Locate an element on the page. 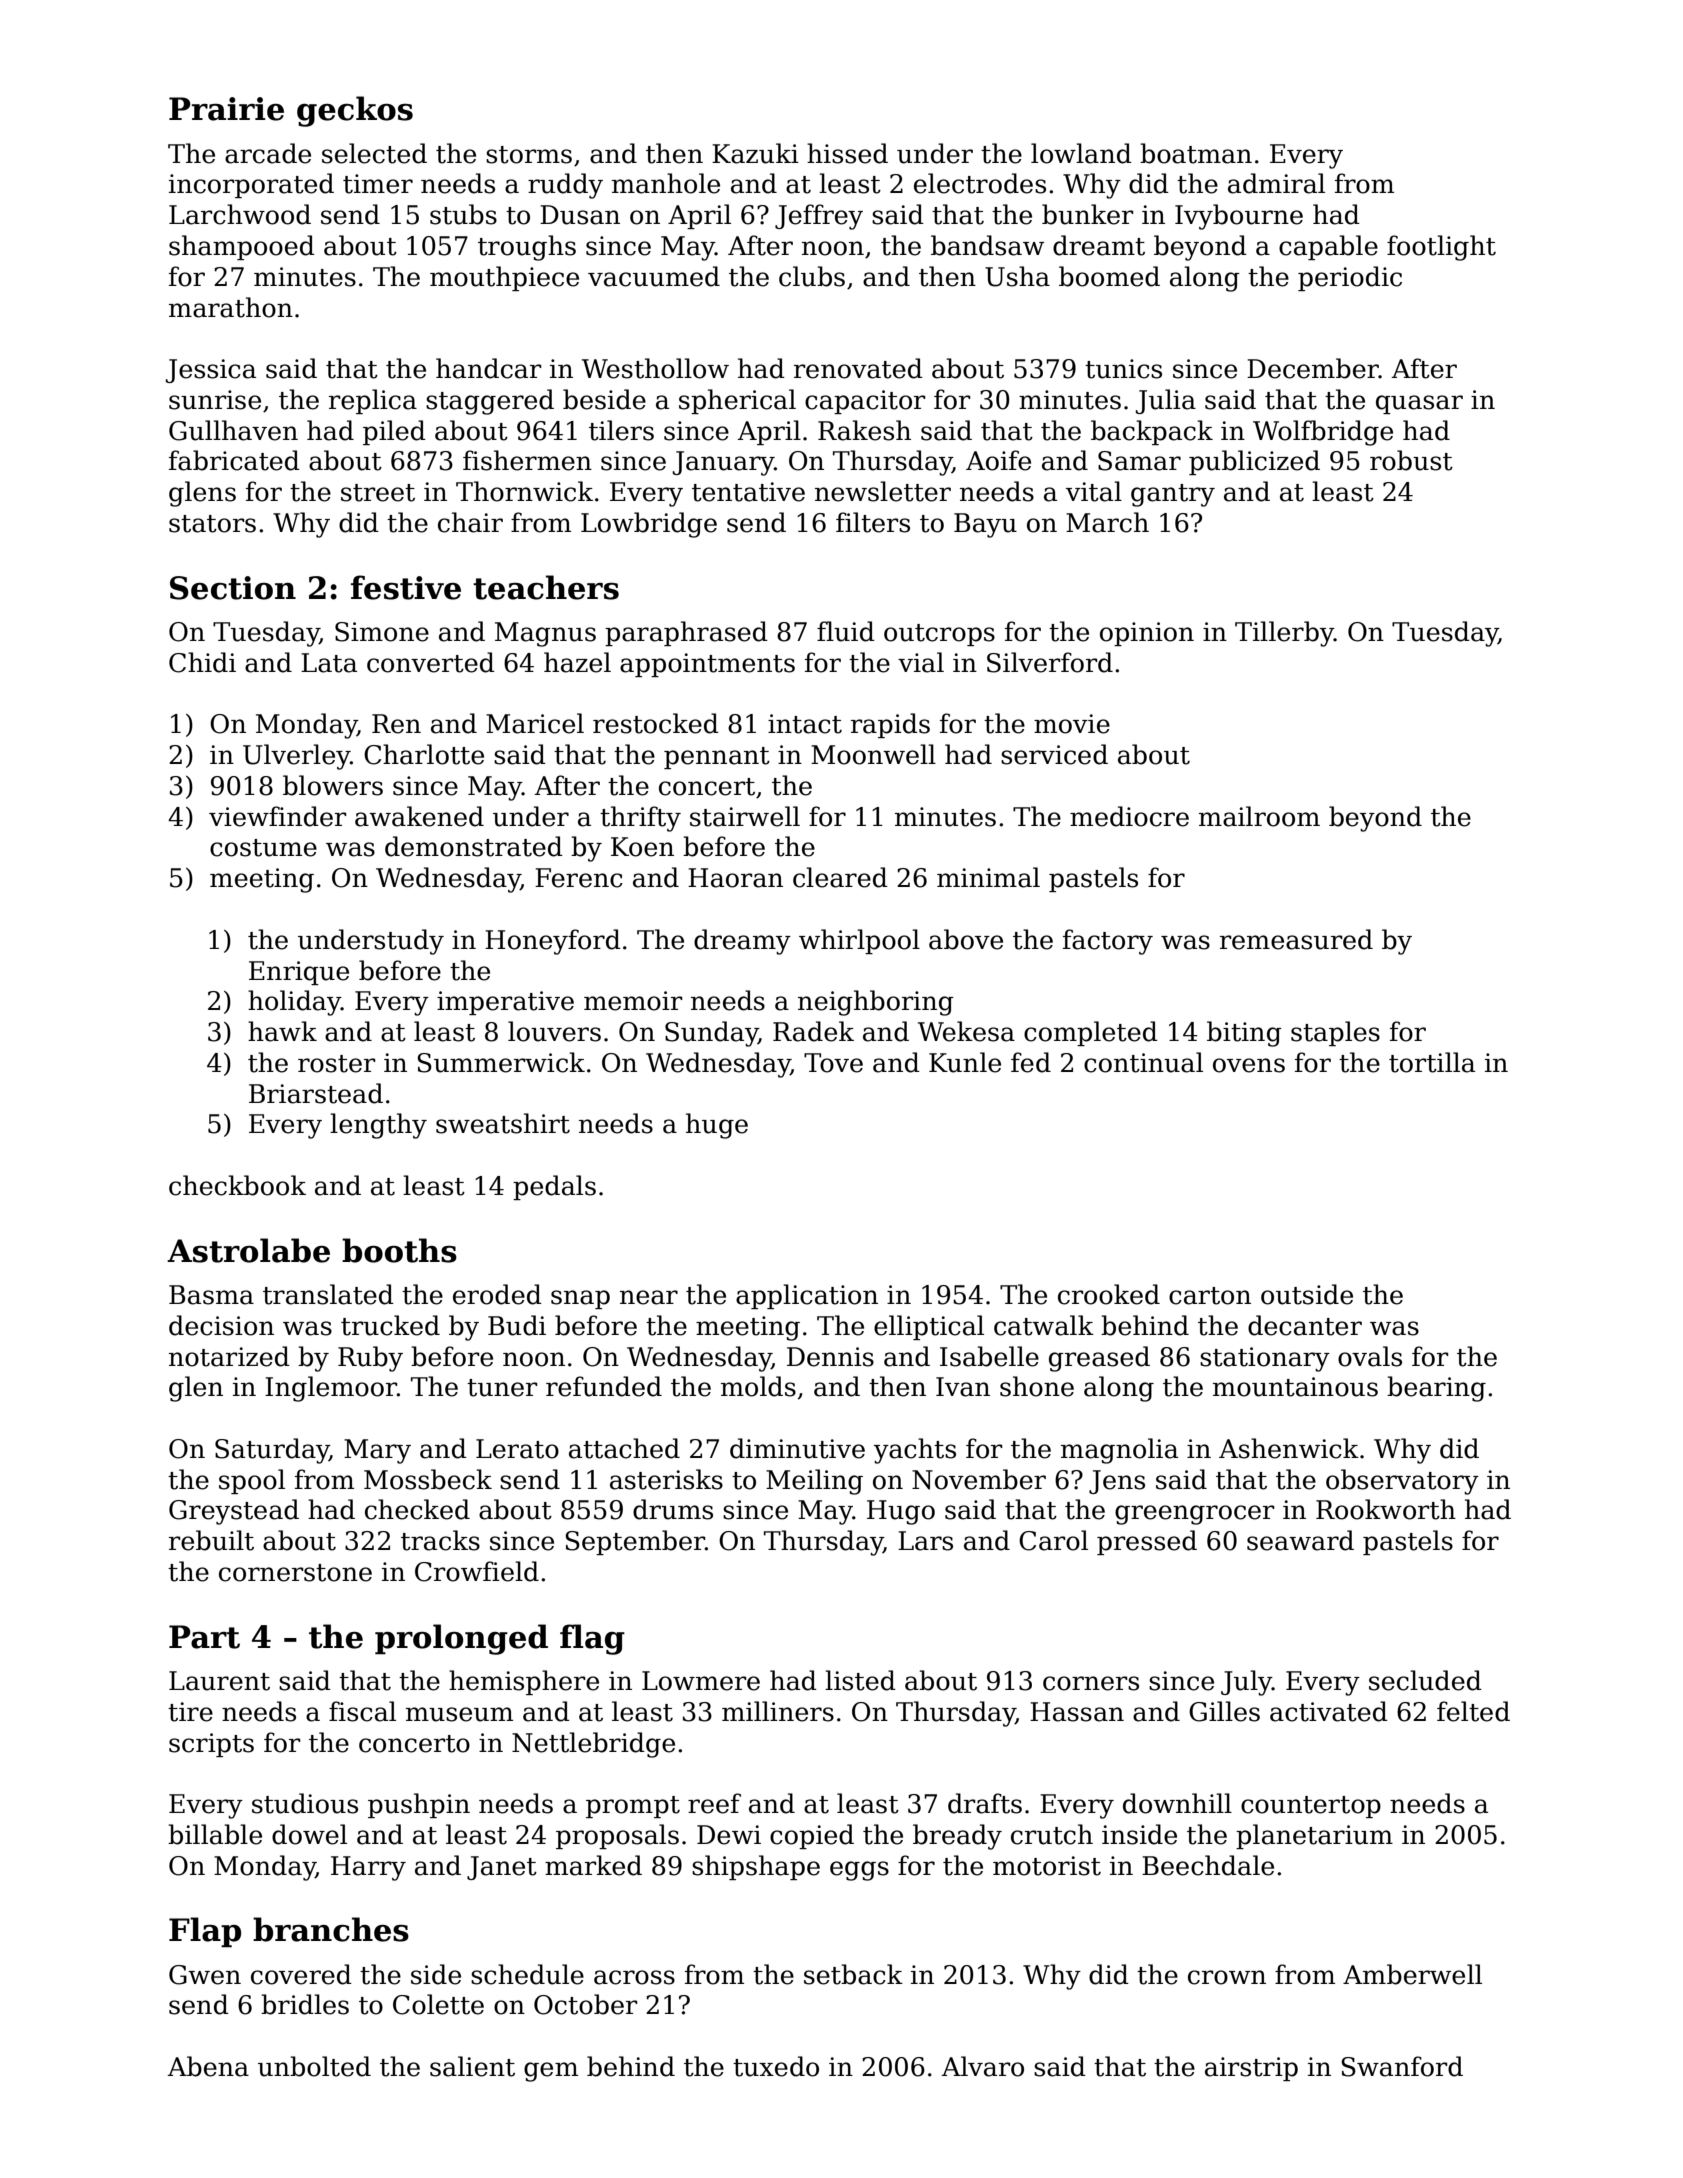 The height and width of the page is (2178, 1683). booths is located at coordinates (399, 1250).
